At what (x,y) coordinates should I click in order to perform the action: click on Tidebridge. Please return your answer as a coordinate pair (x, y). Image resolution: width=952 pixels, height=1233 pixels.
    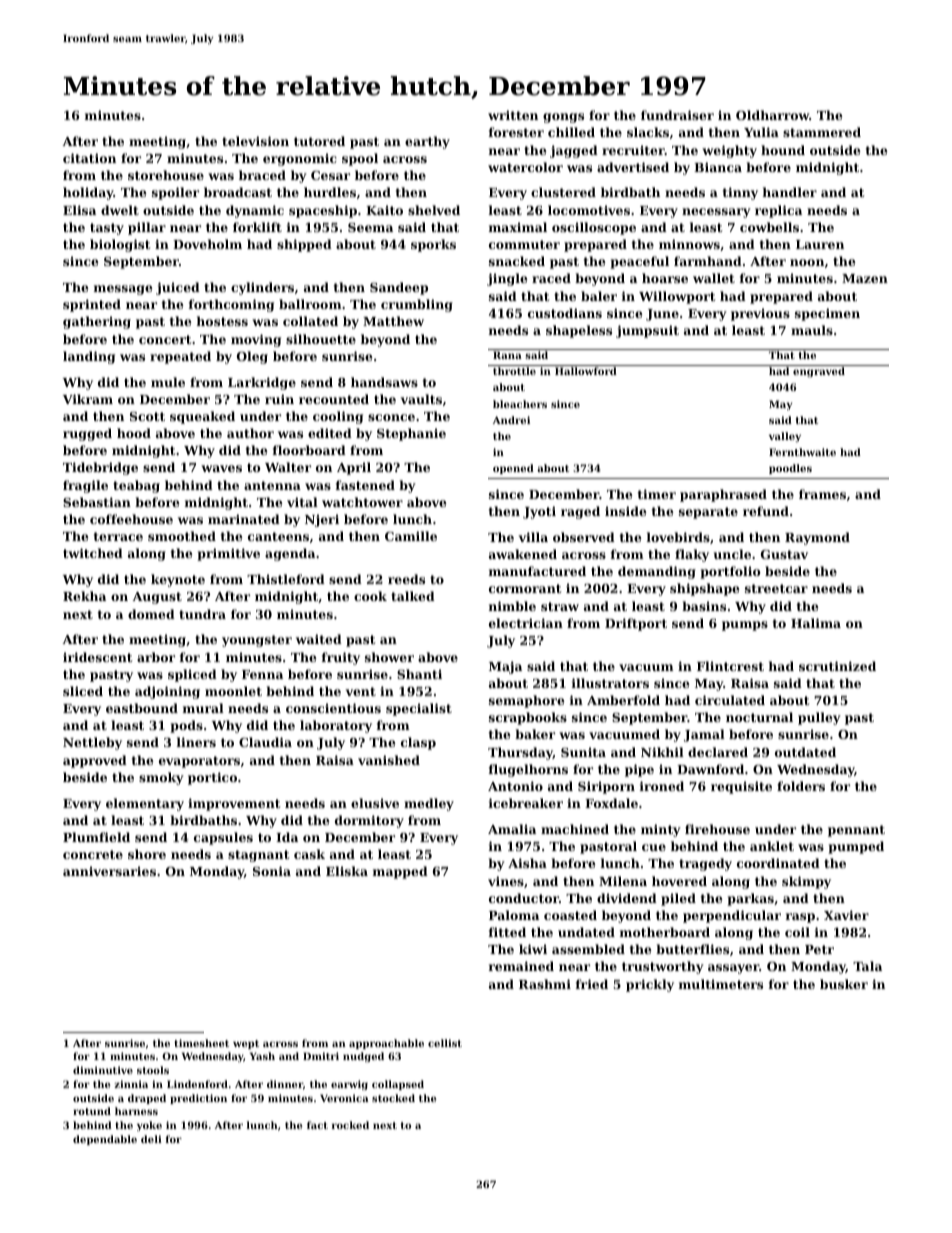
    Looking at the image, I should click on (100, 468).
